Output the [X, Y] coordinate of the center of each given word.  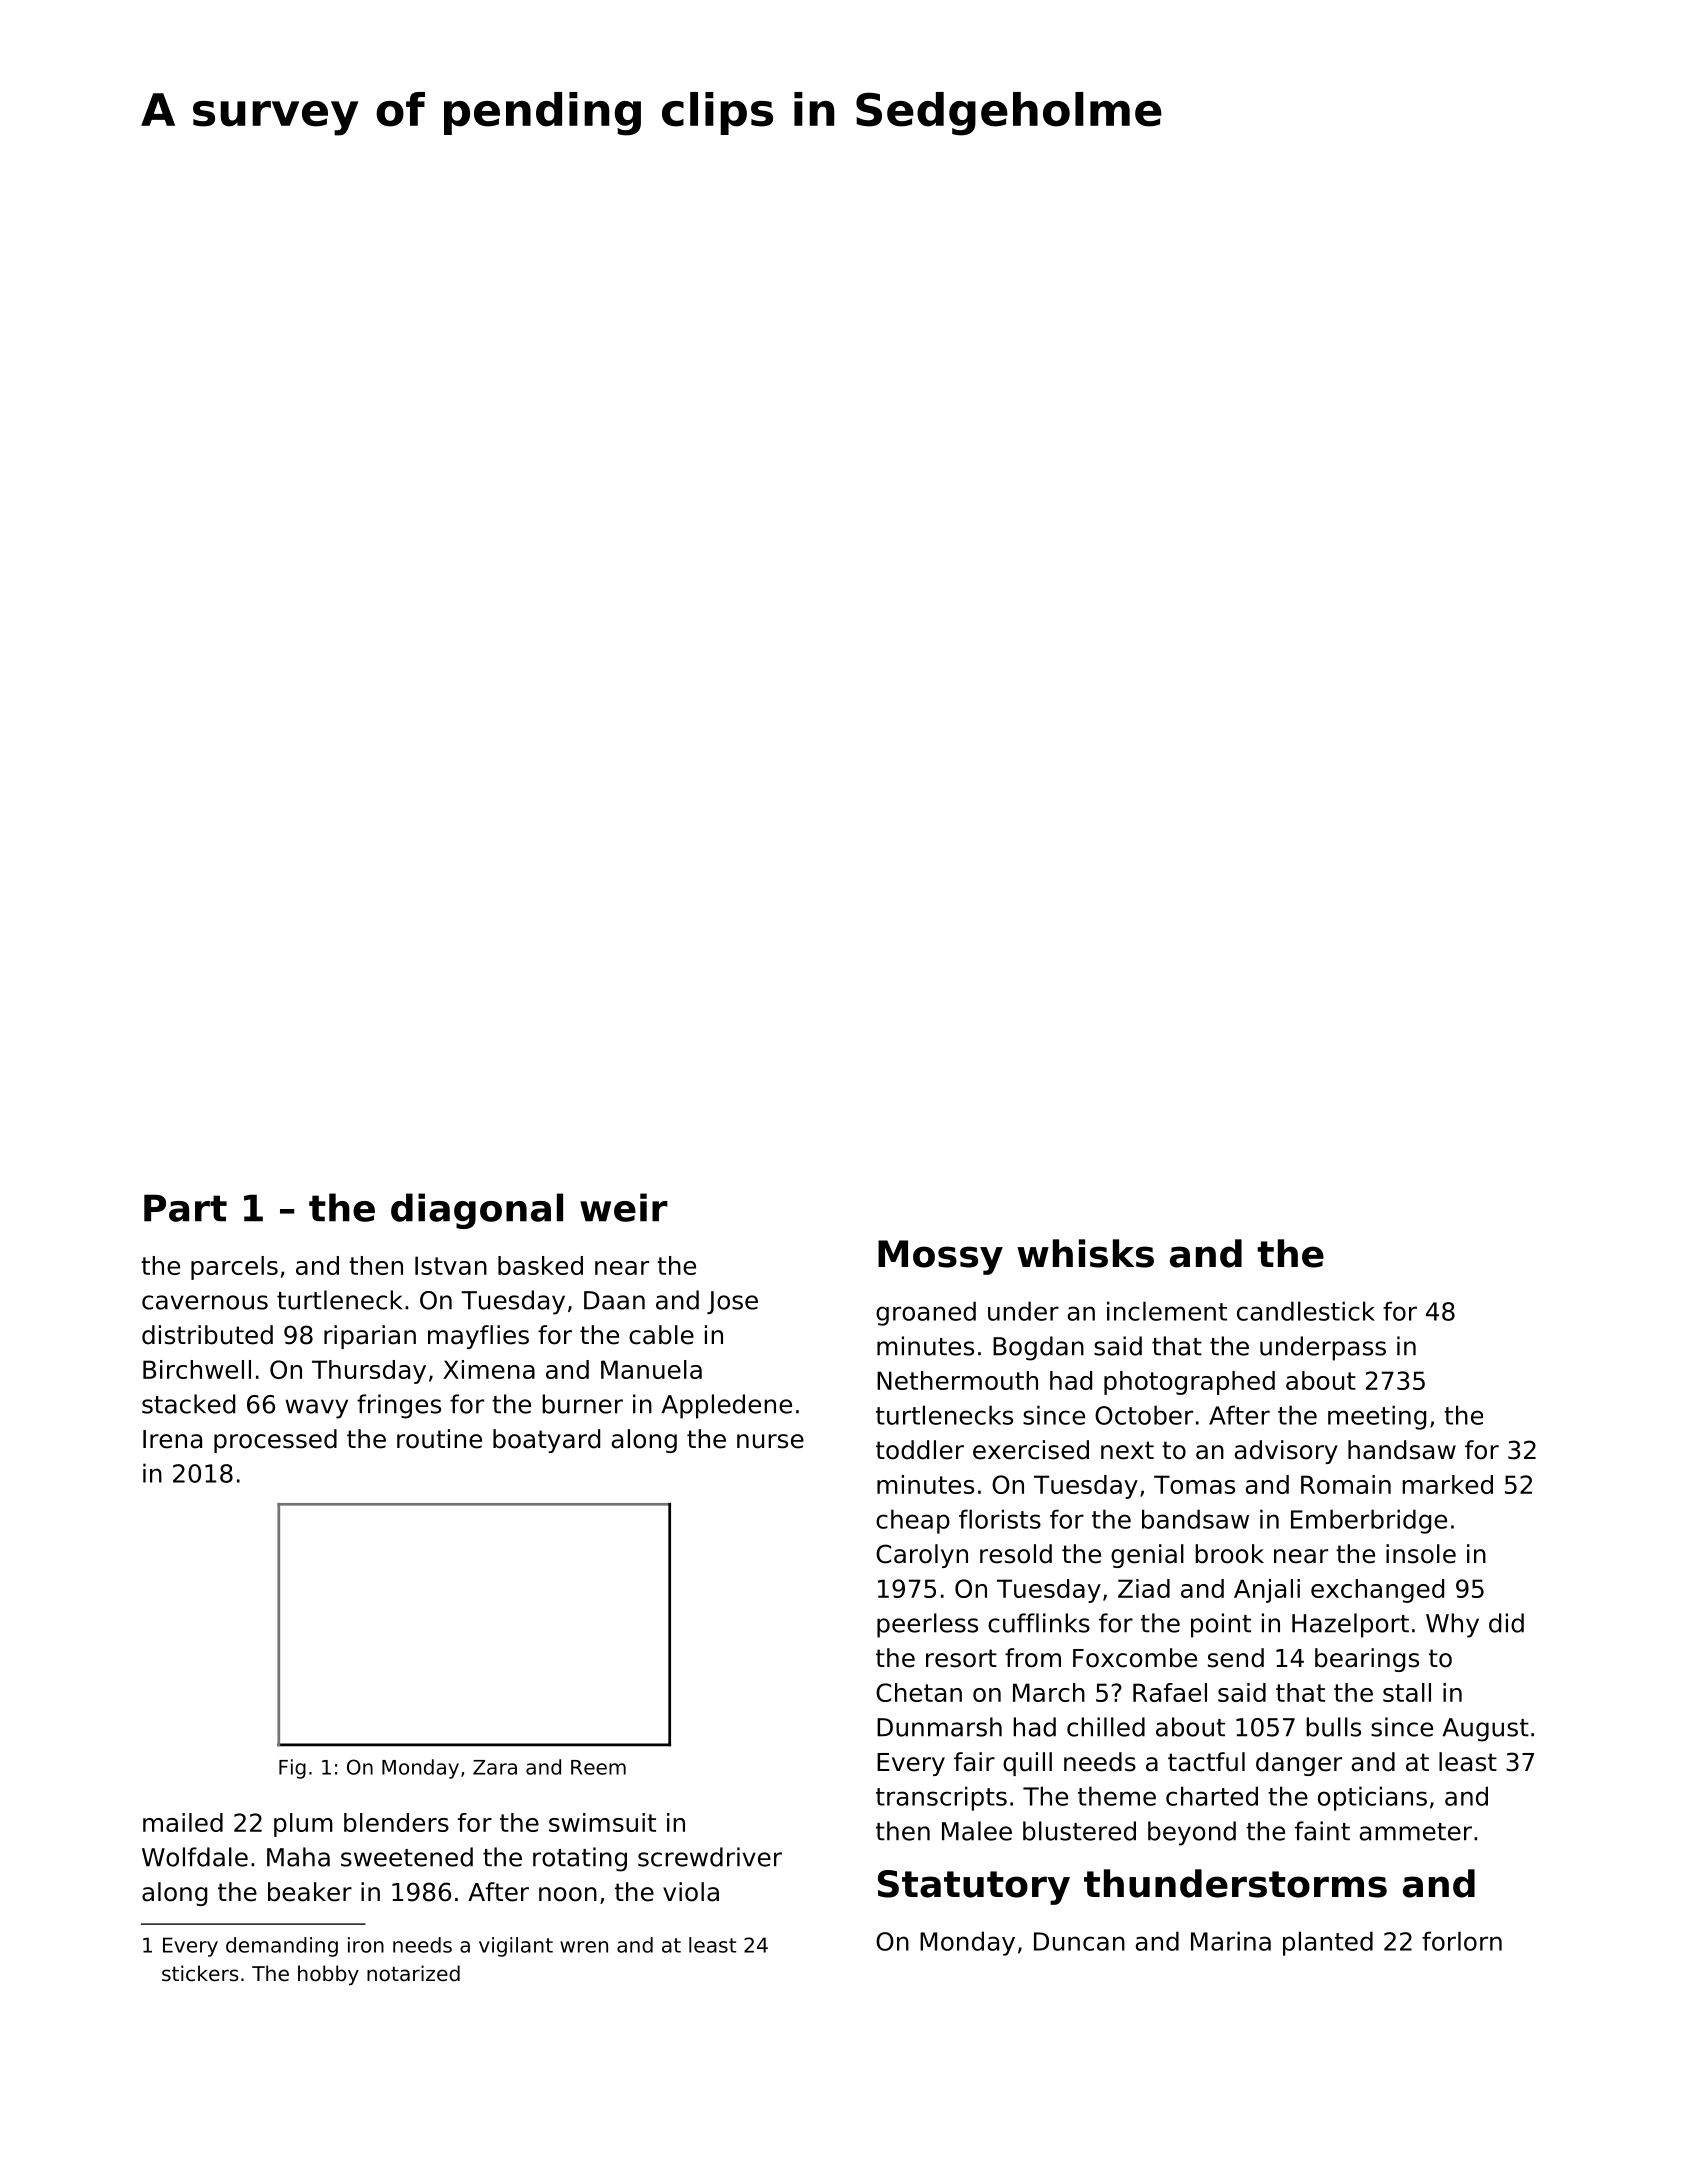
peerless [927, 1625]
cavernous [205, 1302]
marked [1447, 1484]
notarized [413, 1973]
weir [624, 1207]
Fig [292, 1769]
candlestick [1306, 1311]
